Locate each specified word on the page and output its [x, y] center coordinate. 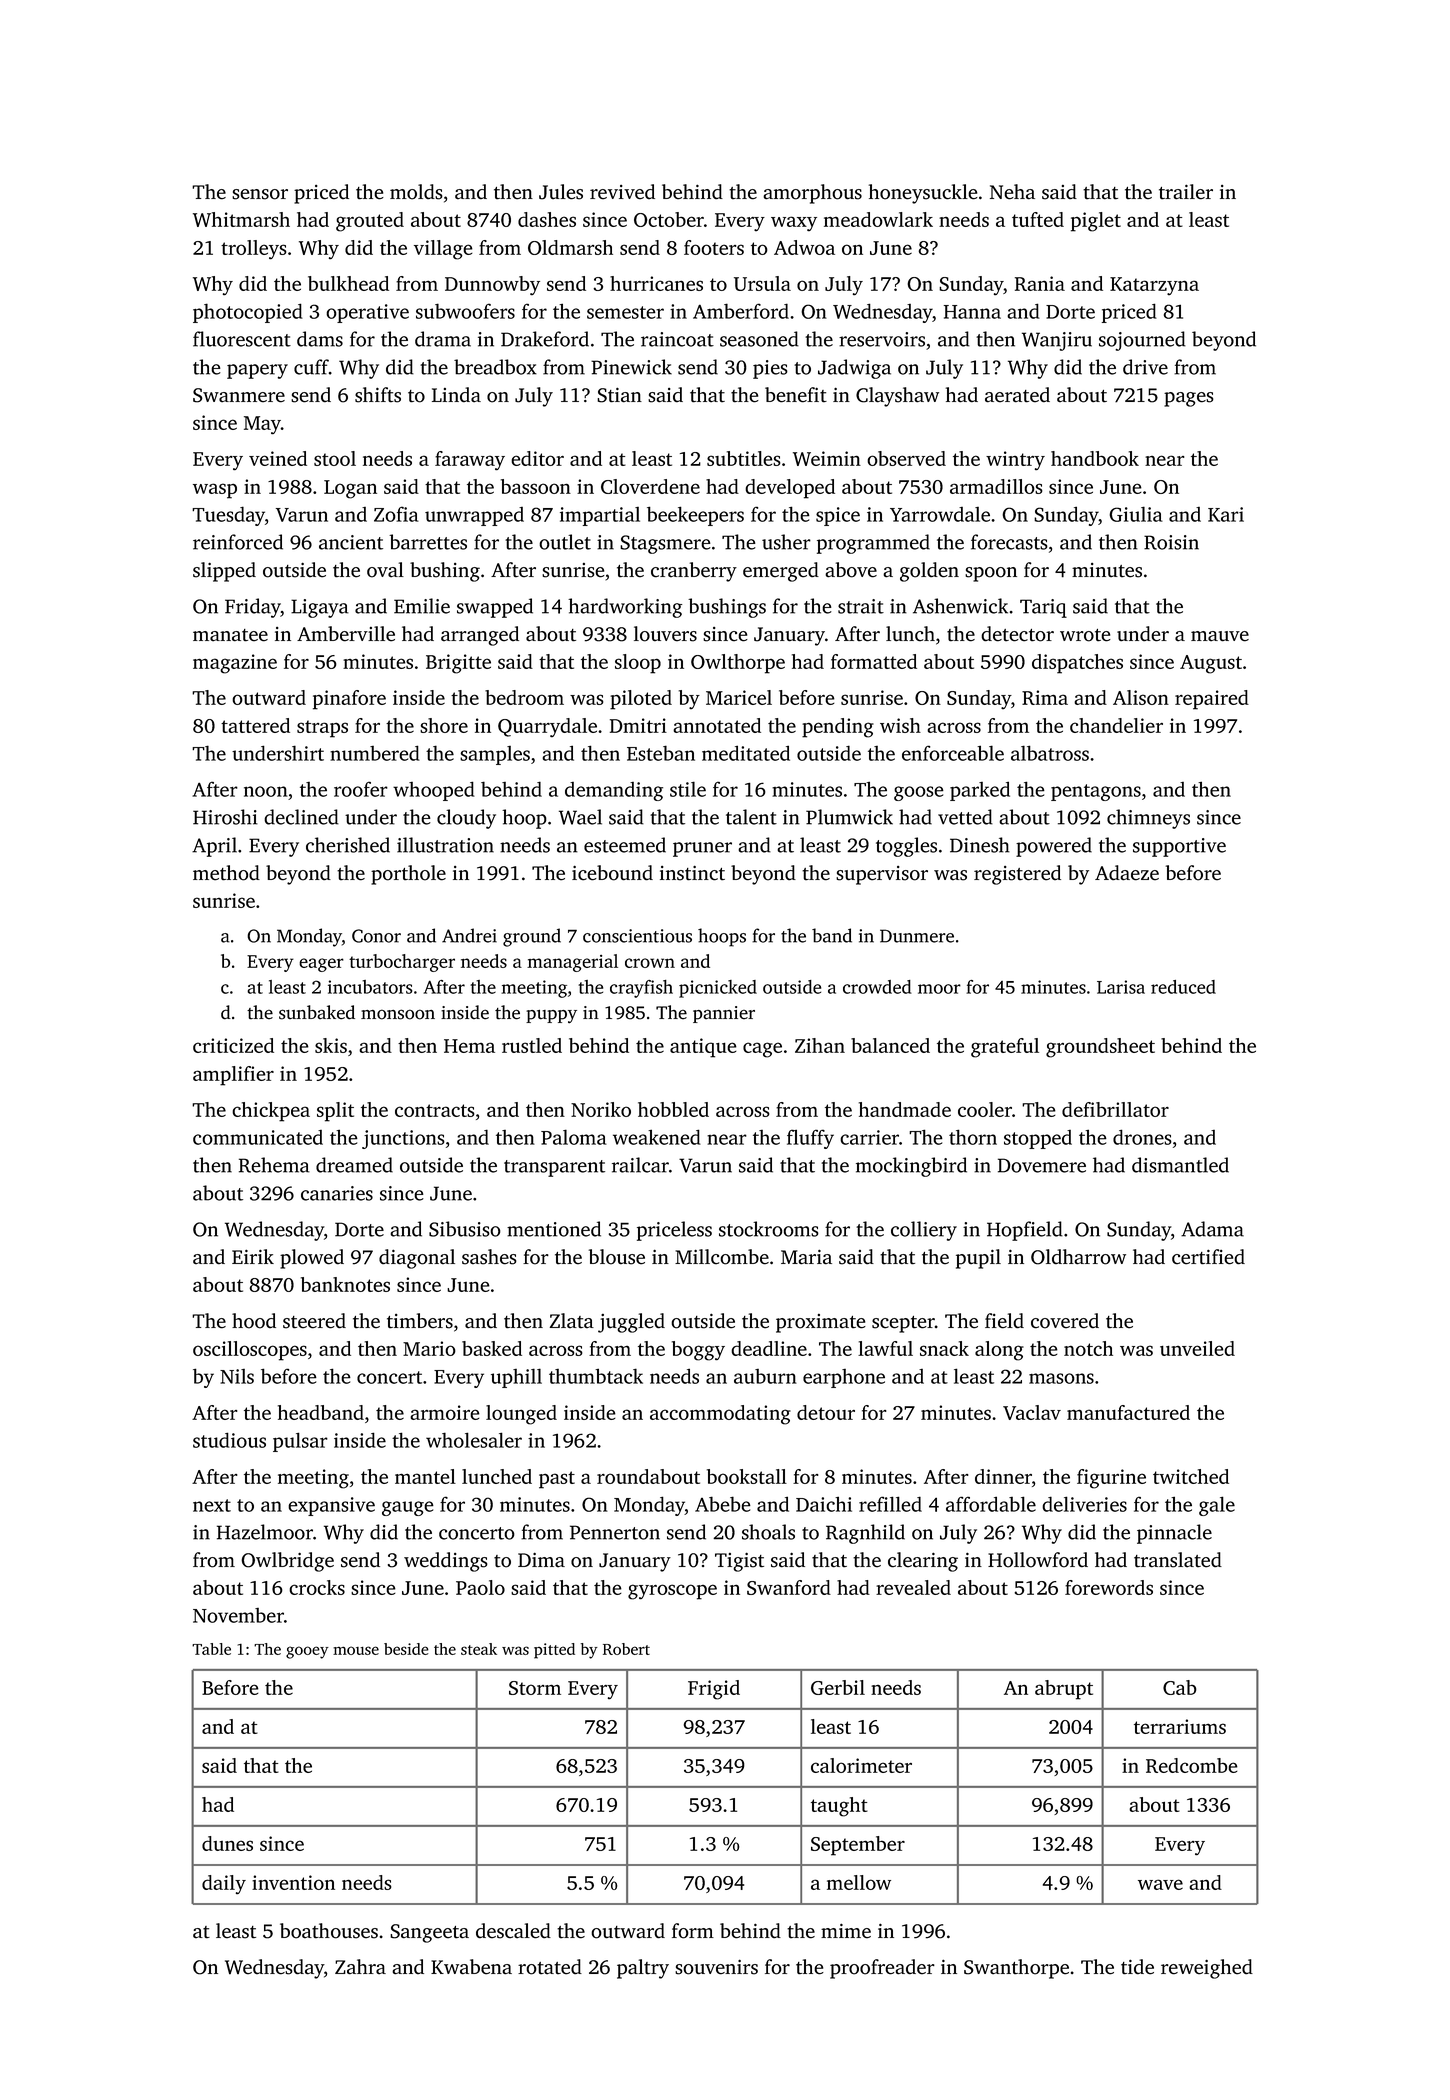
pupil [978, 1259]
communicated [258, 1137]
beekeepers [695, 516]
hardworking [625, 608]
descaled [513, 1931]
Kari [1226, 514]
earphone [844, 1378]
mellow [859, 1882]
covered [1065, 1321]
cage [762, 1050]
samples [495, 755]
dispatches [1077, 664]
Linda [456, 395]
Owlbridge [287, 1562]
